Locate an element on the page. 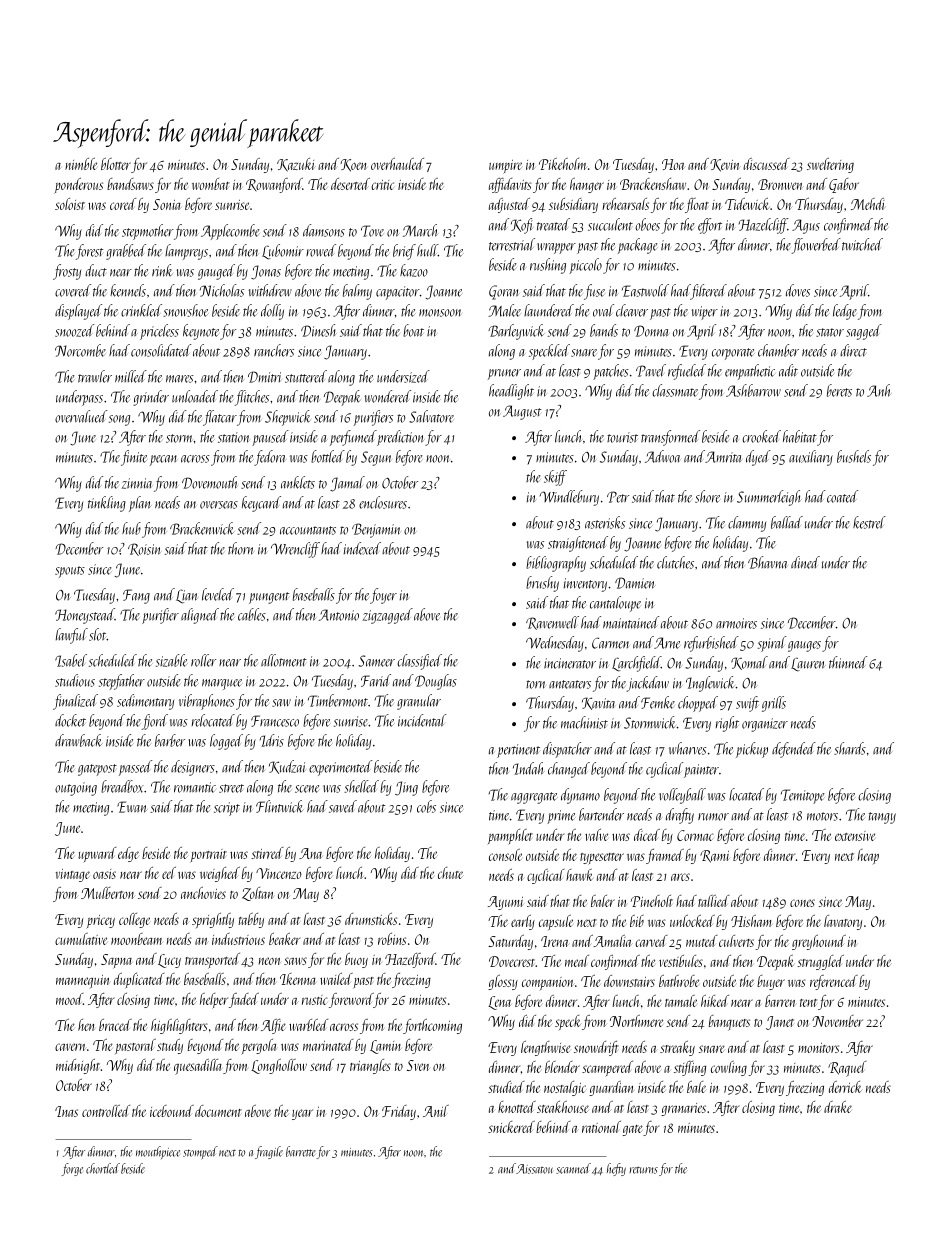 This document has width=952, height=1233. Kevin is located at coordinates (724, 165).
